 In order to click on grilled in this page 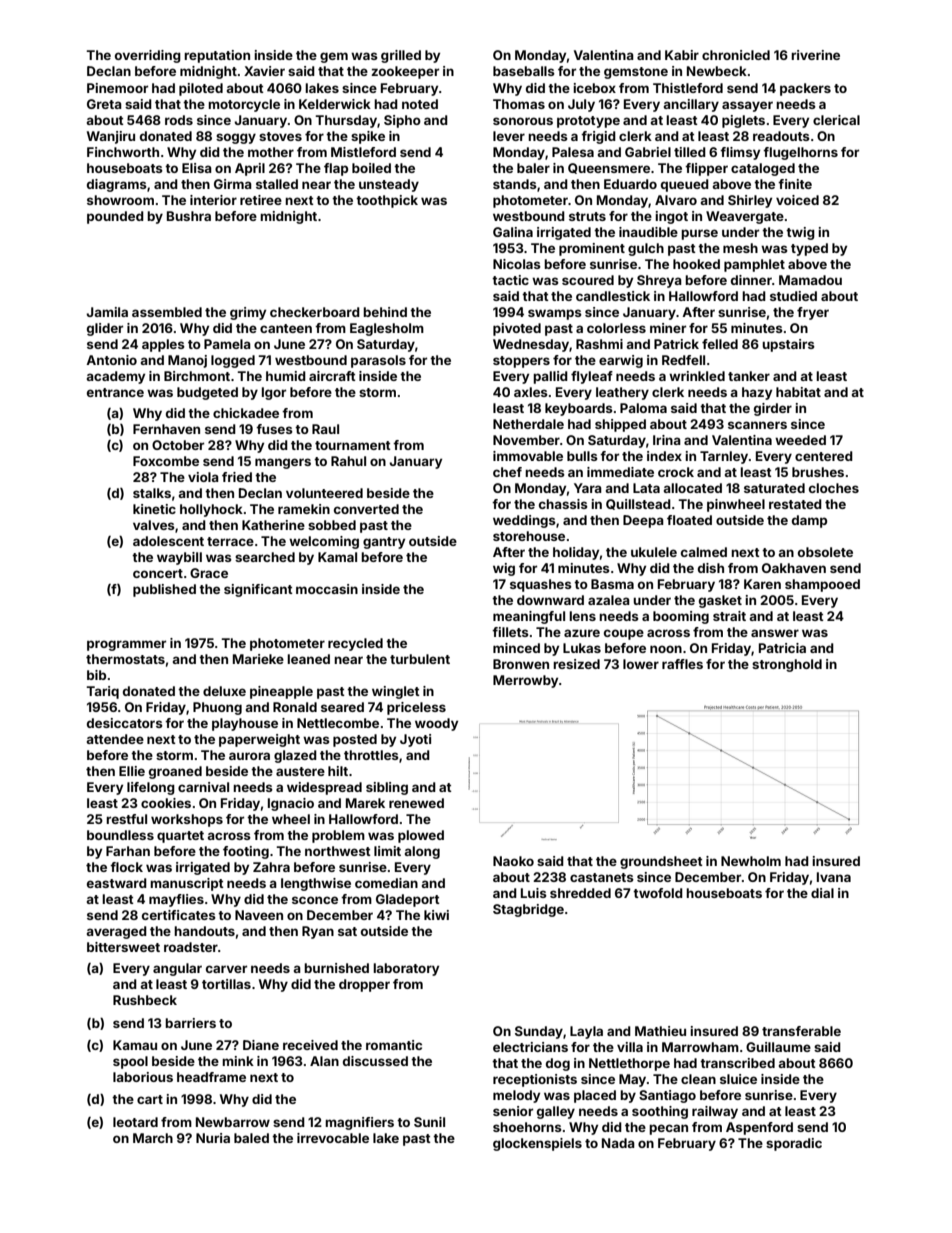, I will do `click(401, 56)`.
